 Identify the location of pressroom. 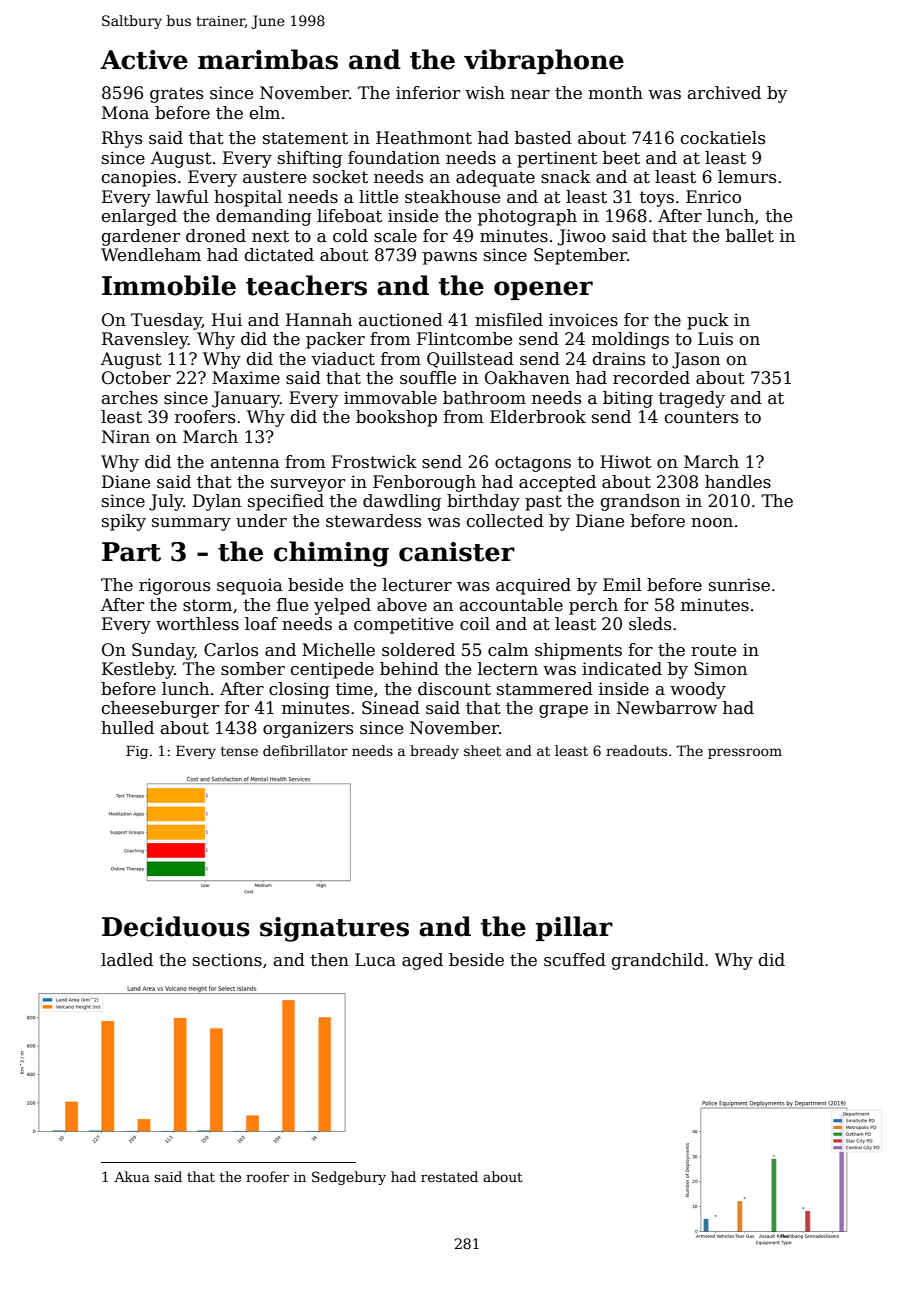
(745, 753).
